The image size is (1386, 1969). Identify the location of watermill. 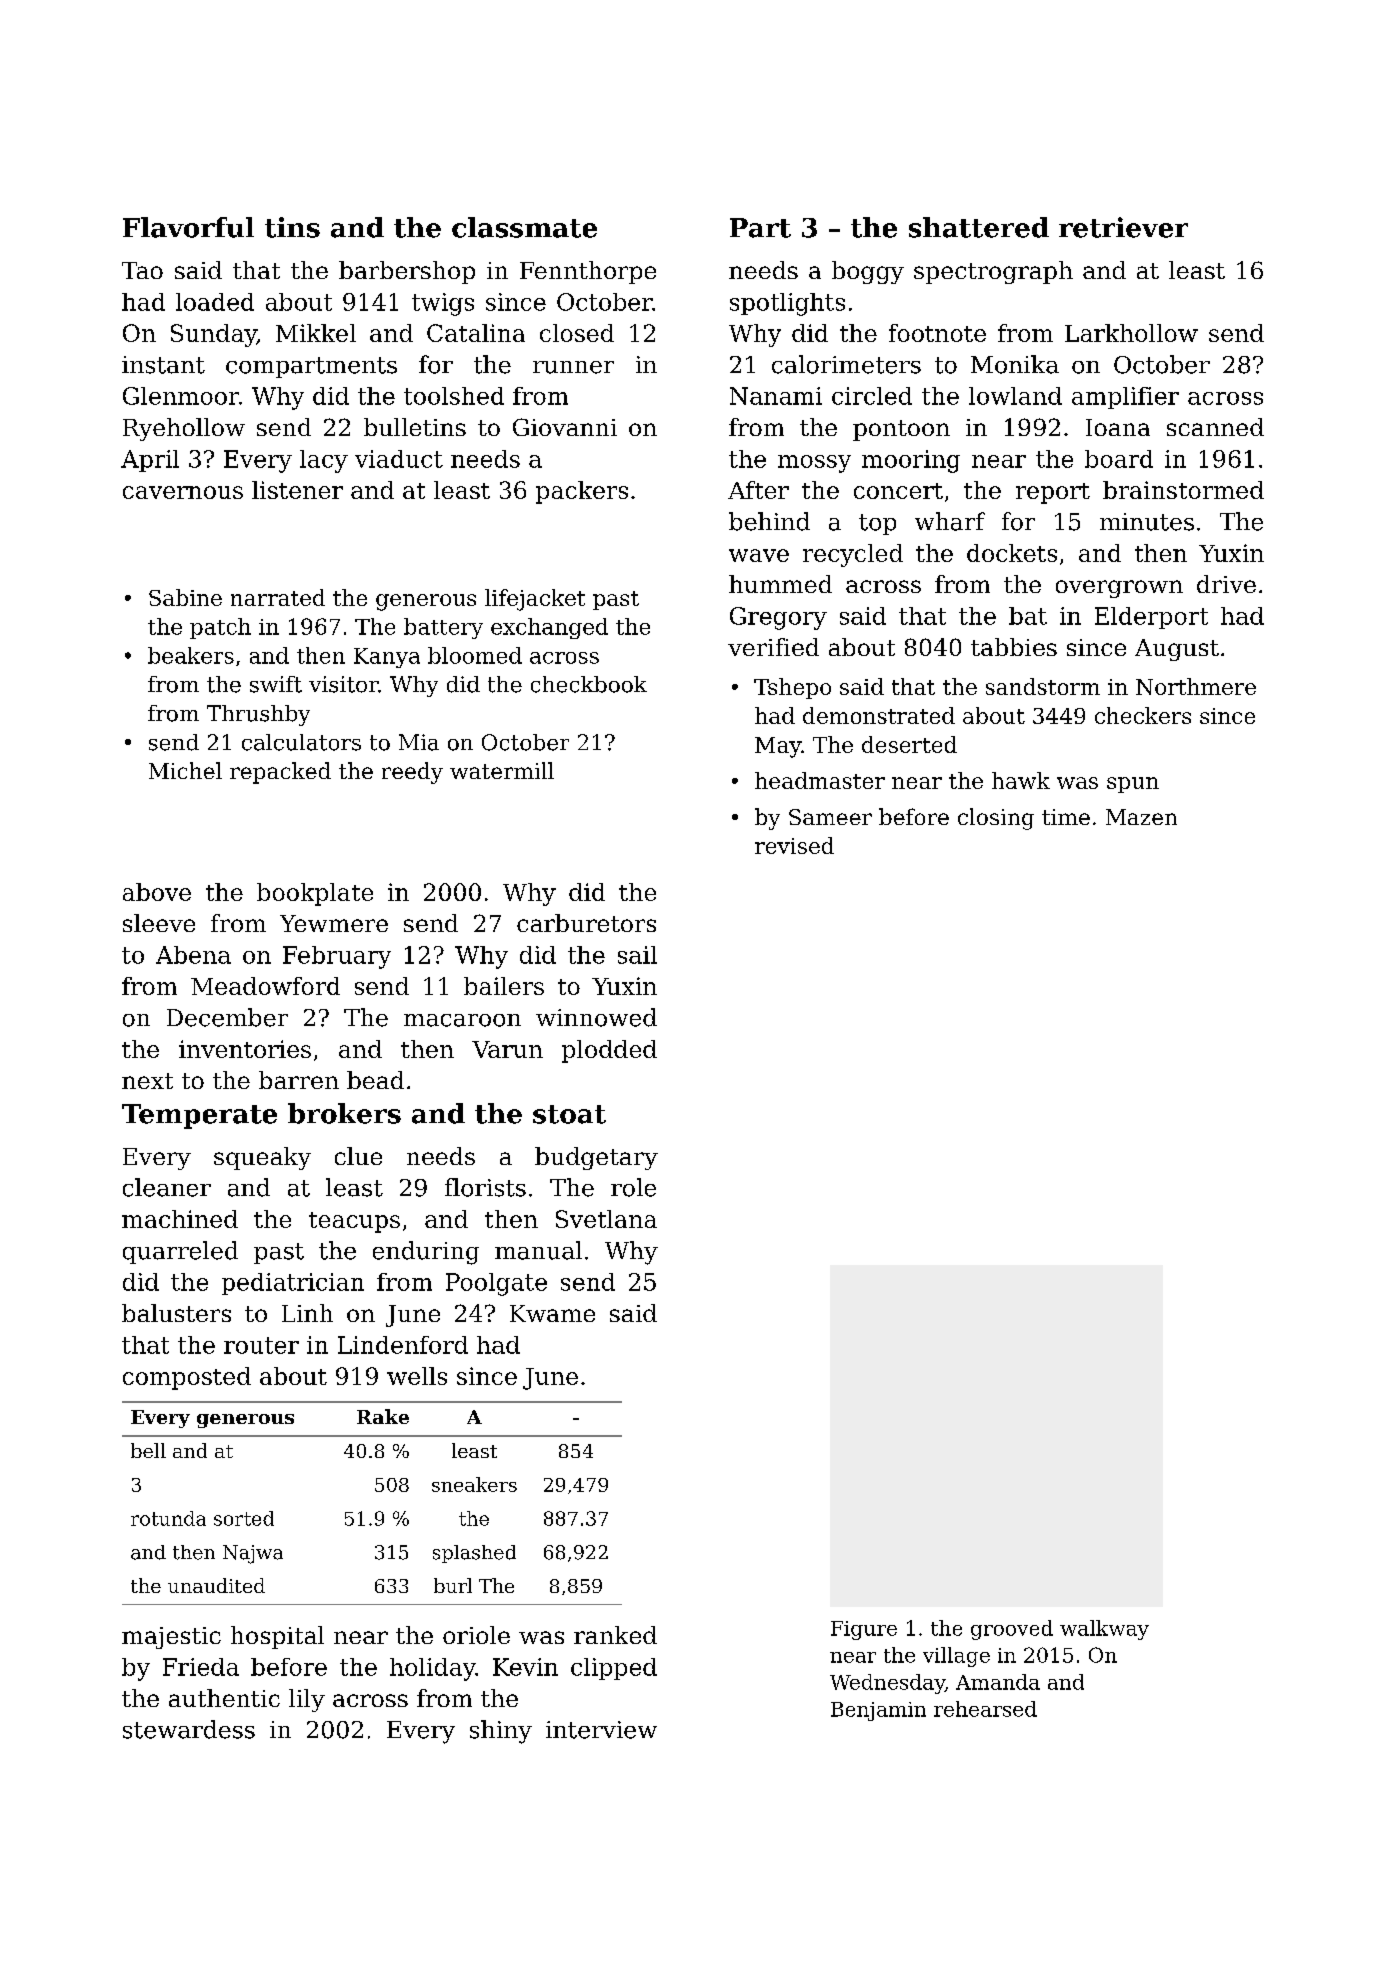
(502, 770).
